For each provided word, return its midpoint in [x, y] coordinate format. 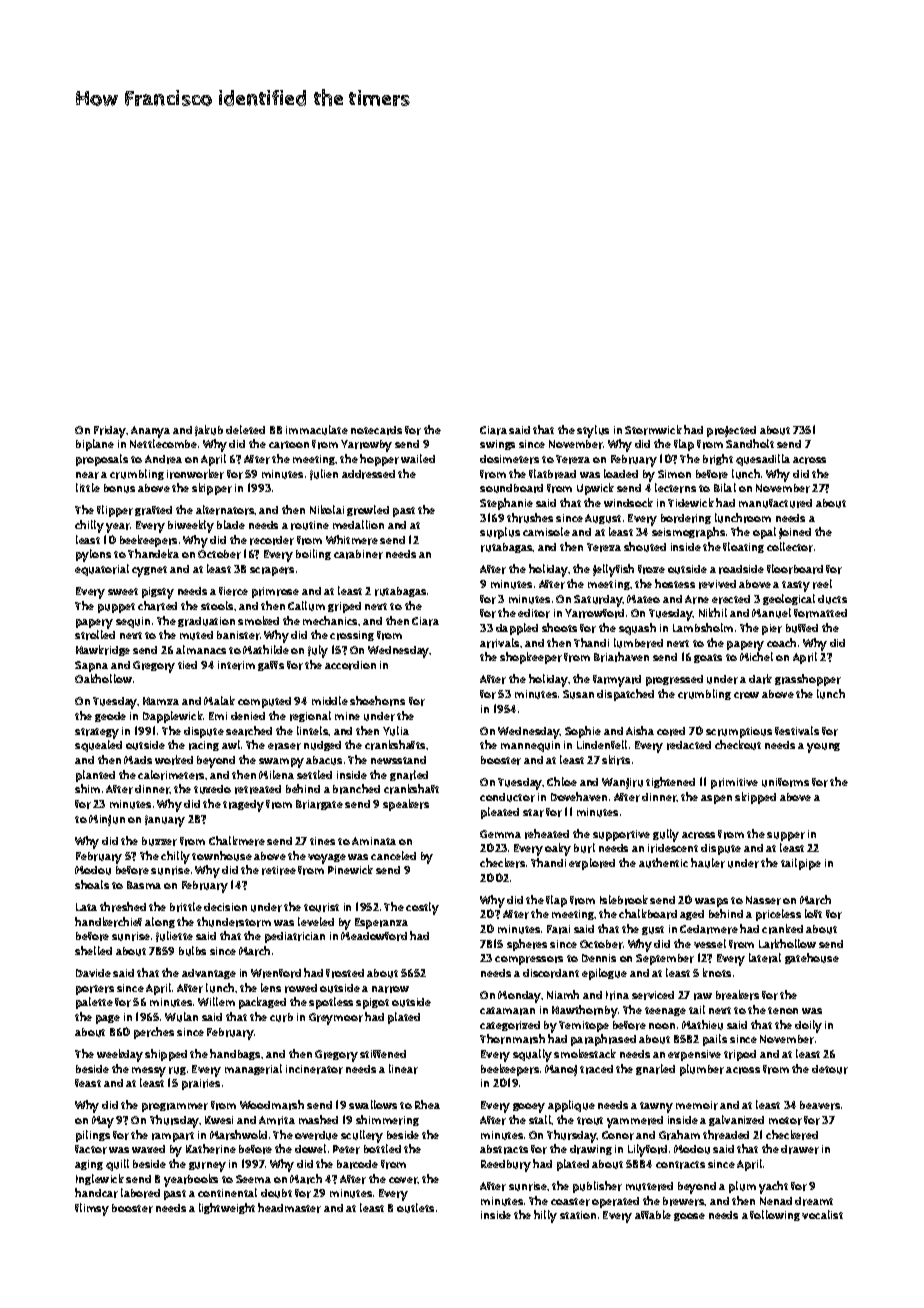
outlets [415, 1208]
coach [781, 642]
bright [718, 459]
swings [497, 445]
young [823, 748]
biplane [95, 445]
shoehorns [377, 701]
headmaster [289, 1208]
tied [187, 665]
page [108, 1019]
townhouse [222, 856]
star [533, 813]
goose [689, 1217]
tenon [783, 1010]
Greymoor [336, 1019]
